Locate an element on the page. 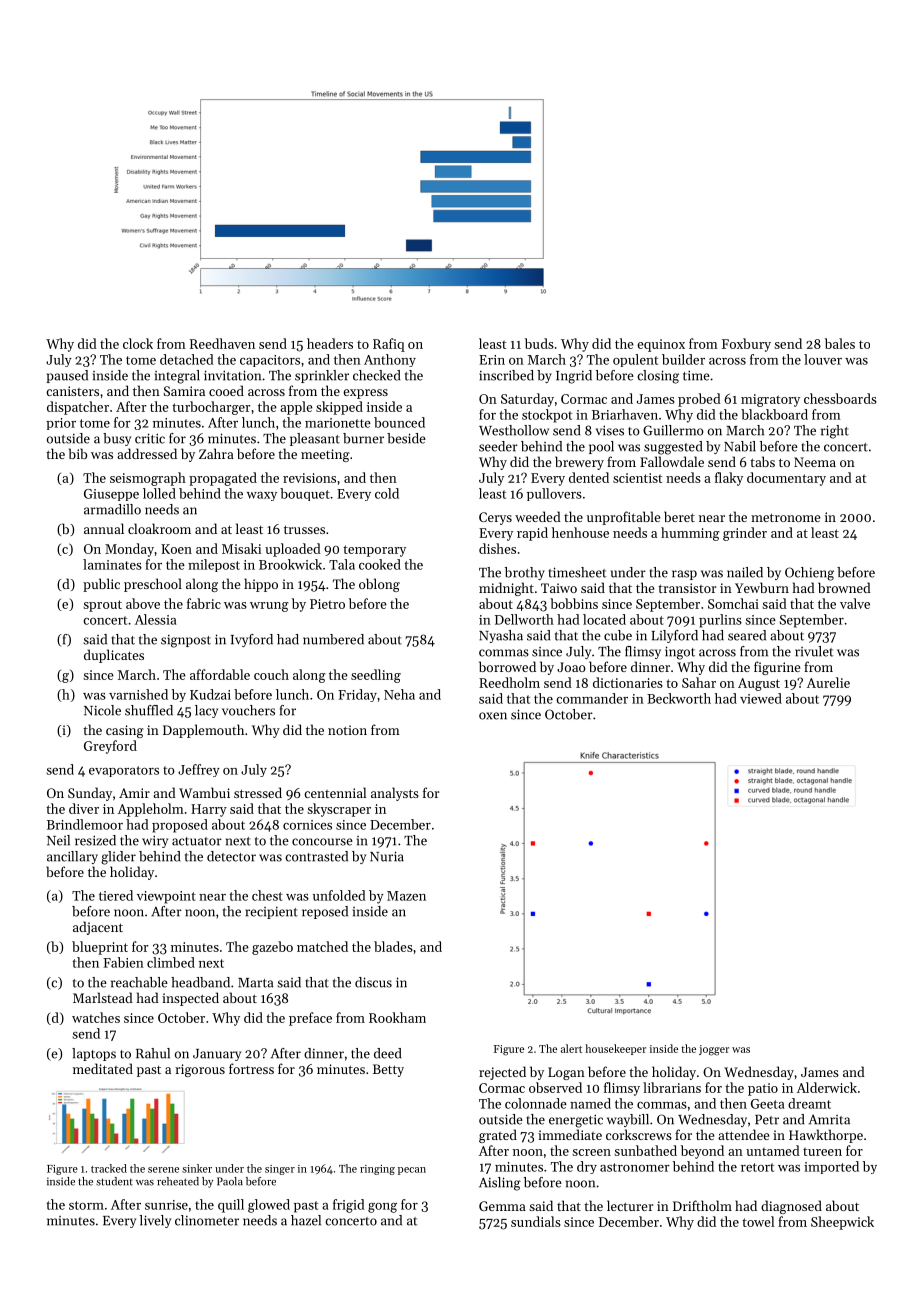 The height and width of the document is (1308, 924). Rahul is located at coordinates (153, 1053).
